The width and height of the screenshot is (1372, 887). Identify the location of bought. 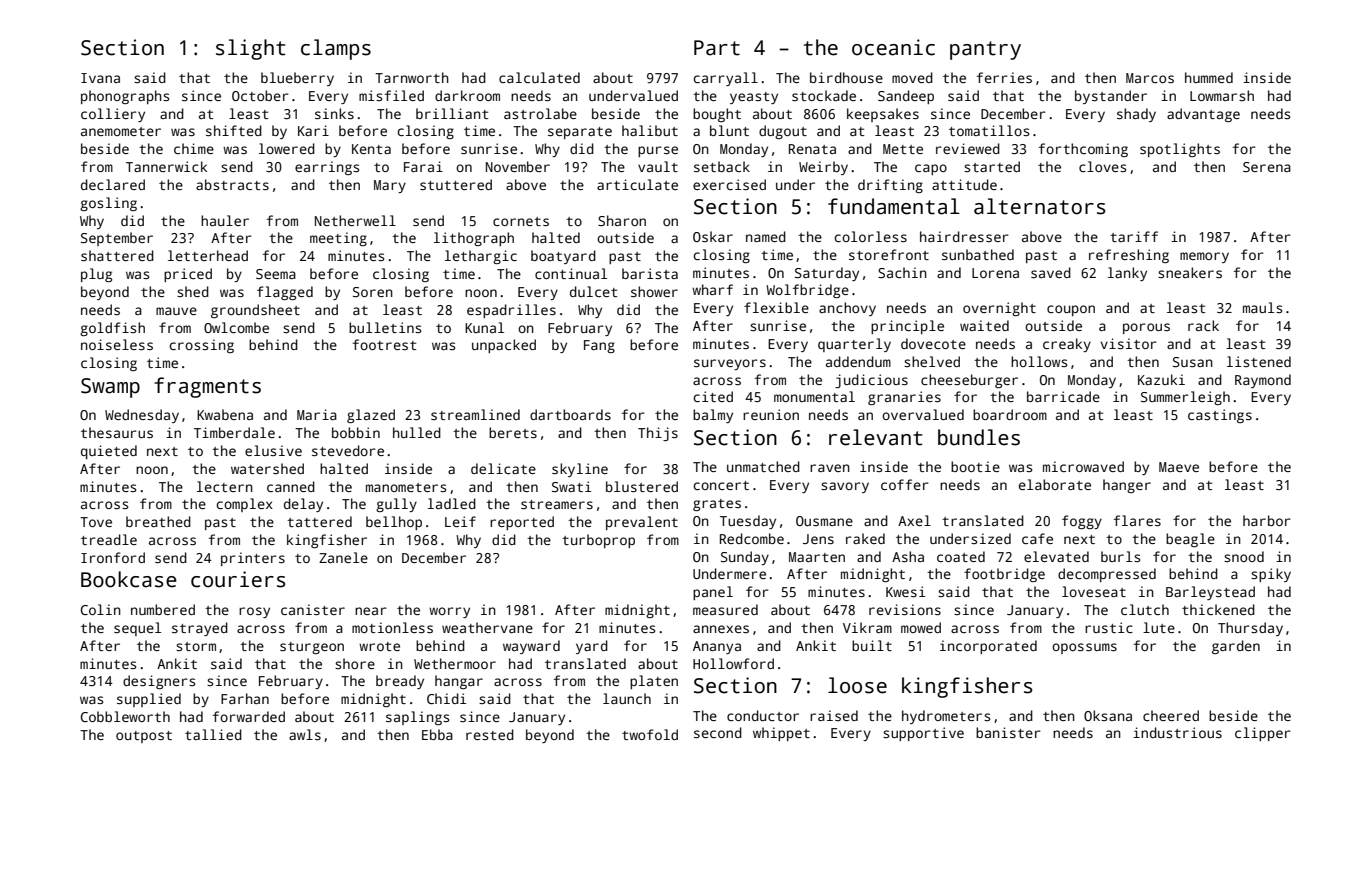
(717, 115).
